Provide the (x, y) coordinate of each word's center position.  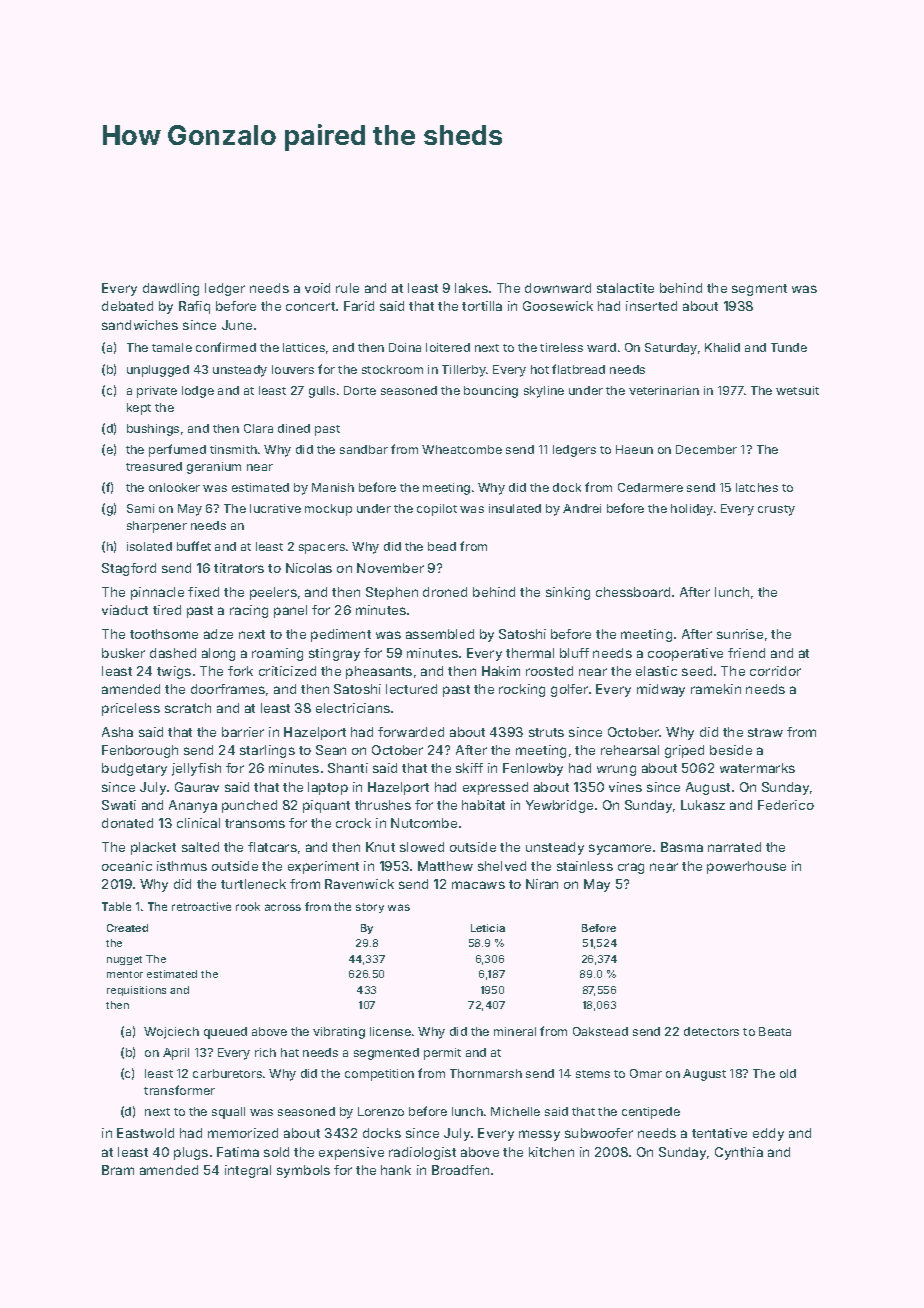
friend (746, 653)
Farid (359, 306)
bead (442, 546)
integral (248, 1171)
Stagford (129, 569)
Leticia (488, 928)
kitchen (551, 1152)
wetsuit (797, 390)
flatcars (272, 847)
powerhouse (746, 867)
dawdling (171, 289)
